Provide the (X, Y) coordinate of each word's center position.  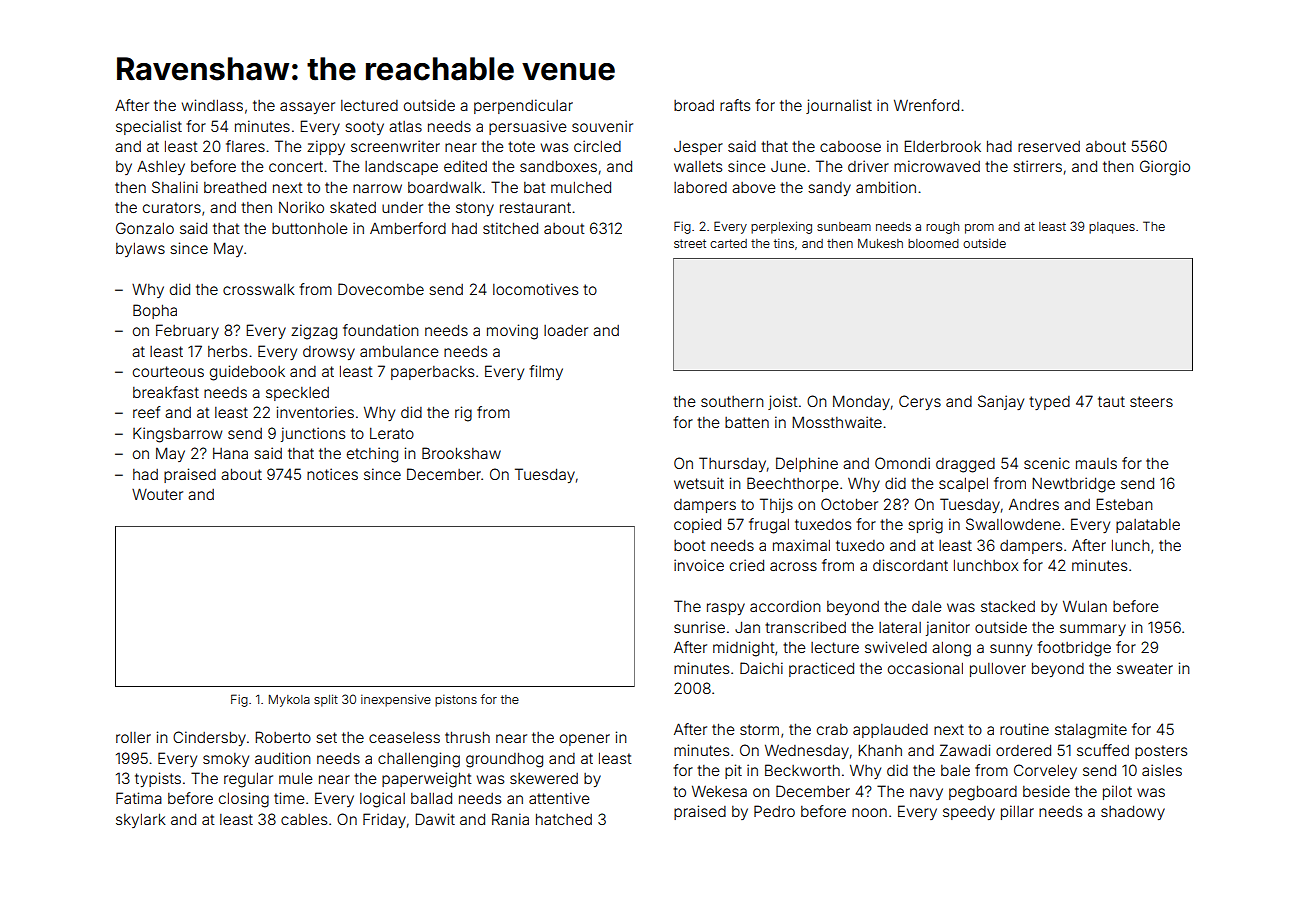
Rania (510, 819)
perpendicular (523, 106)
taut (1111, 401)
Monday (861, 402)
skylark (141, 820)
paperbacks (432, 373)
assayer (307, 108)
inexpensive (396, 700)
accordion (785, 606)
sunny (1011, 650)
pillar (1017, 812)
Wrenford (926, 105)
